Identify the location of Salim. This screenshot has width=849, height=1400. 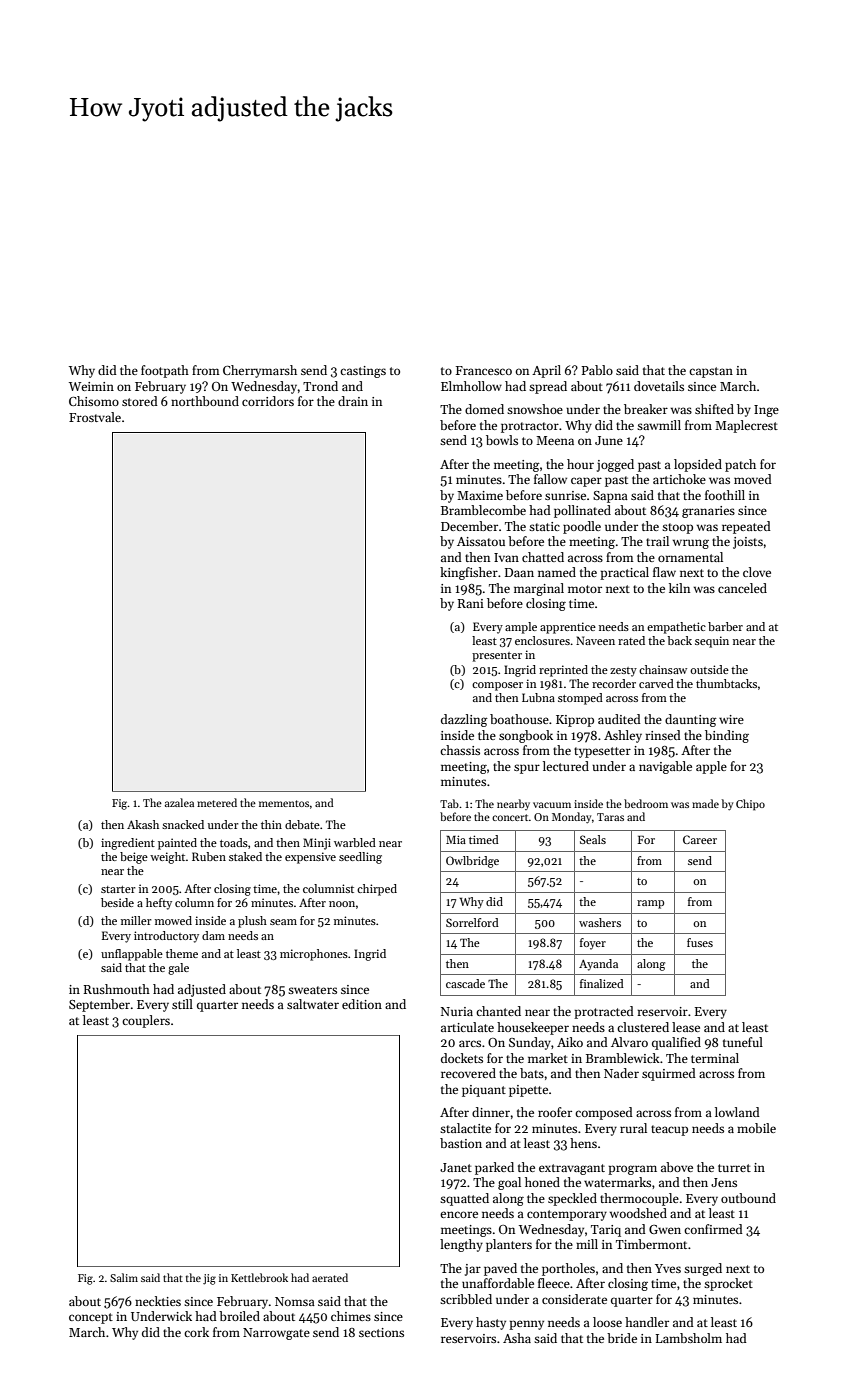
(124, 1277).
